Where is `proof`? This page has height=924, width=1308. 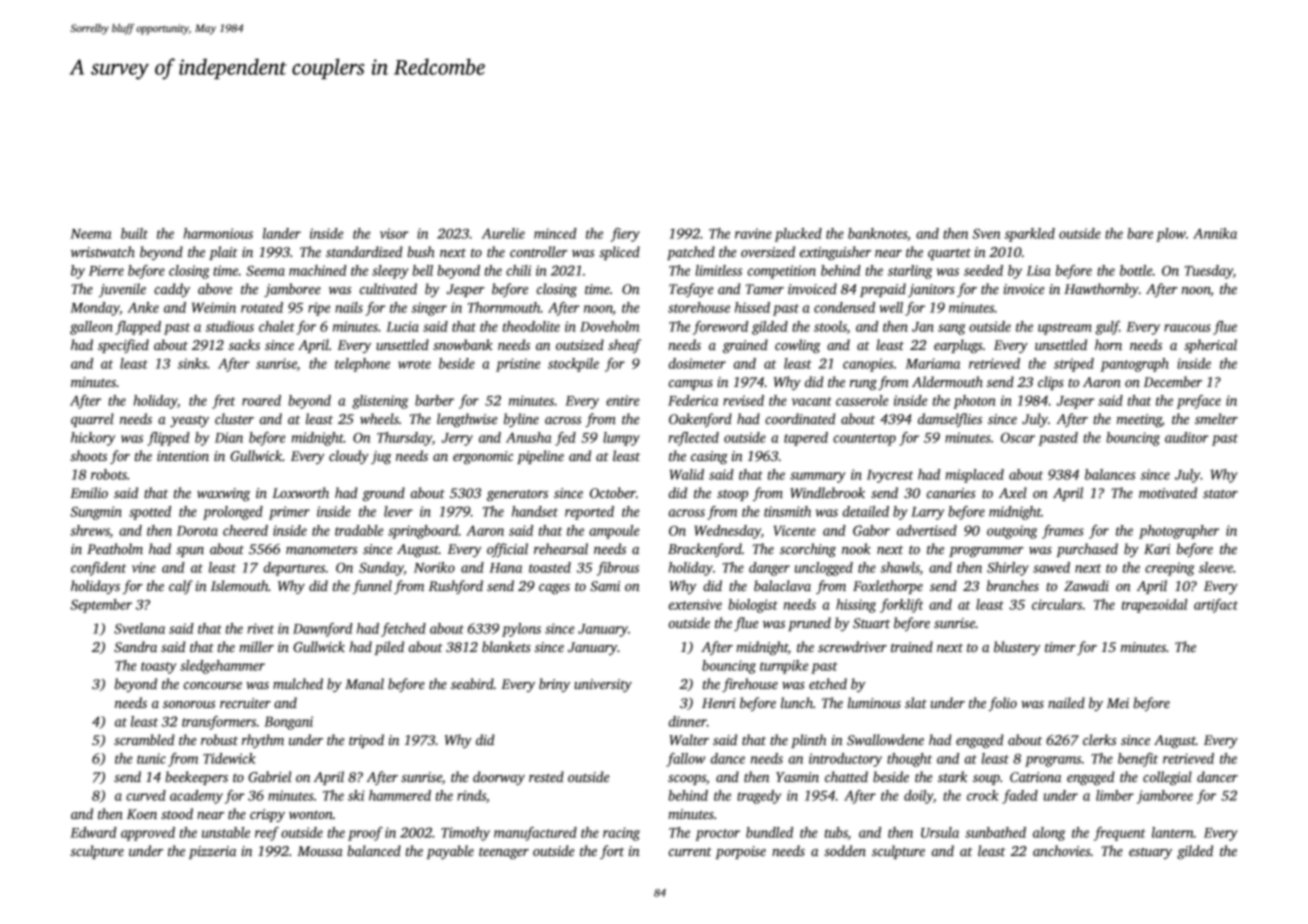 proof is located at coordinates (365, 834).
